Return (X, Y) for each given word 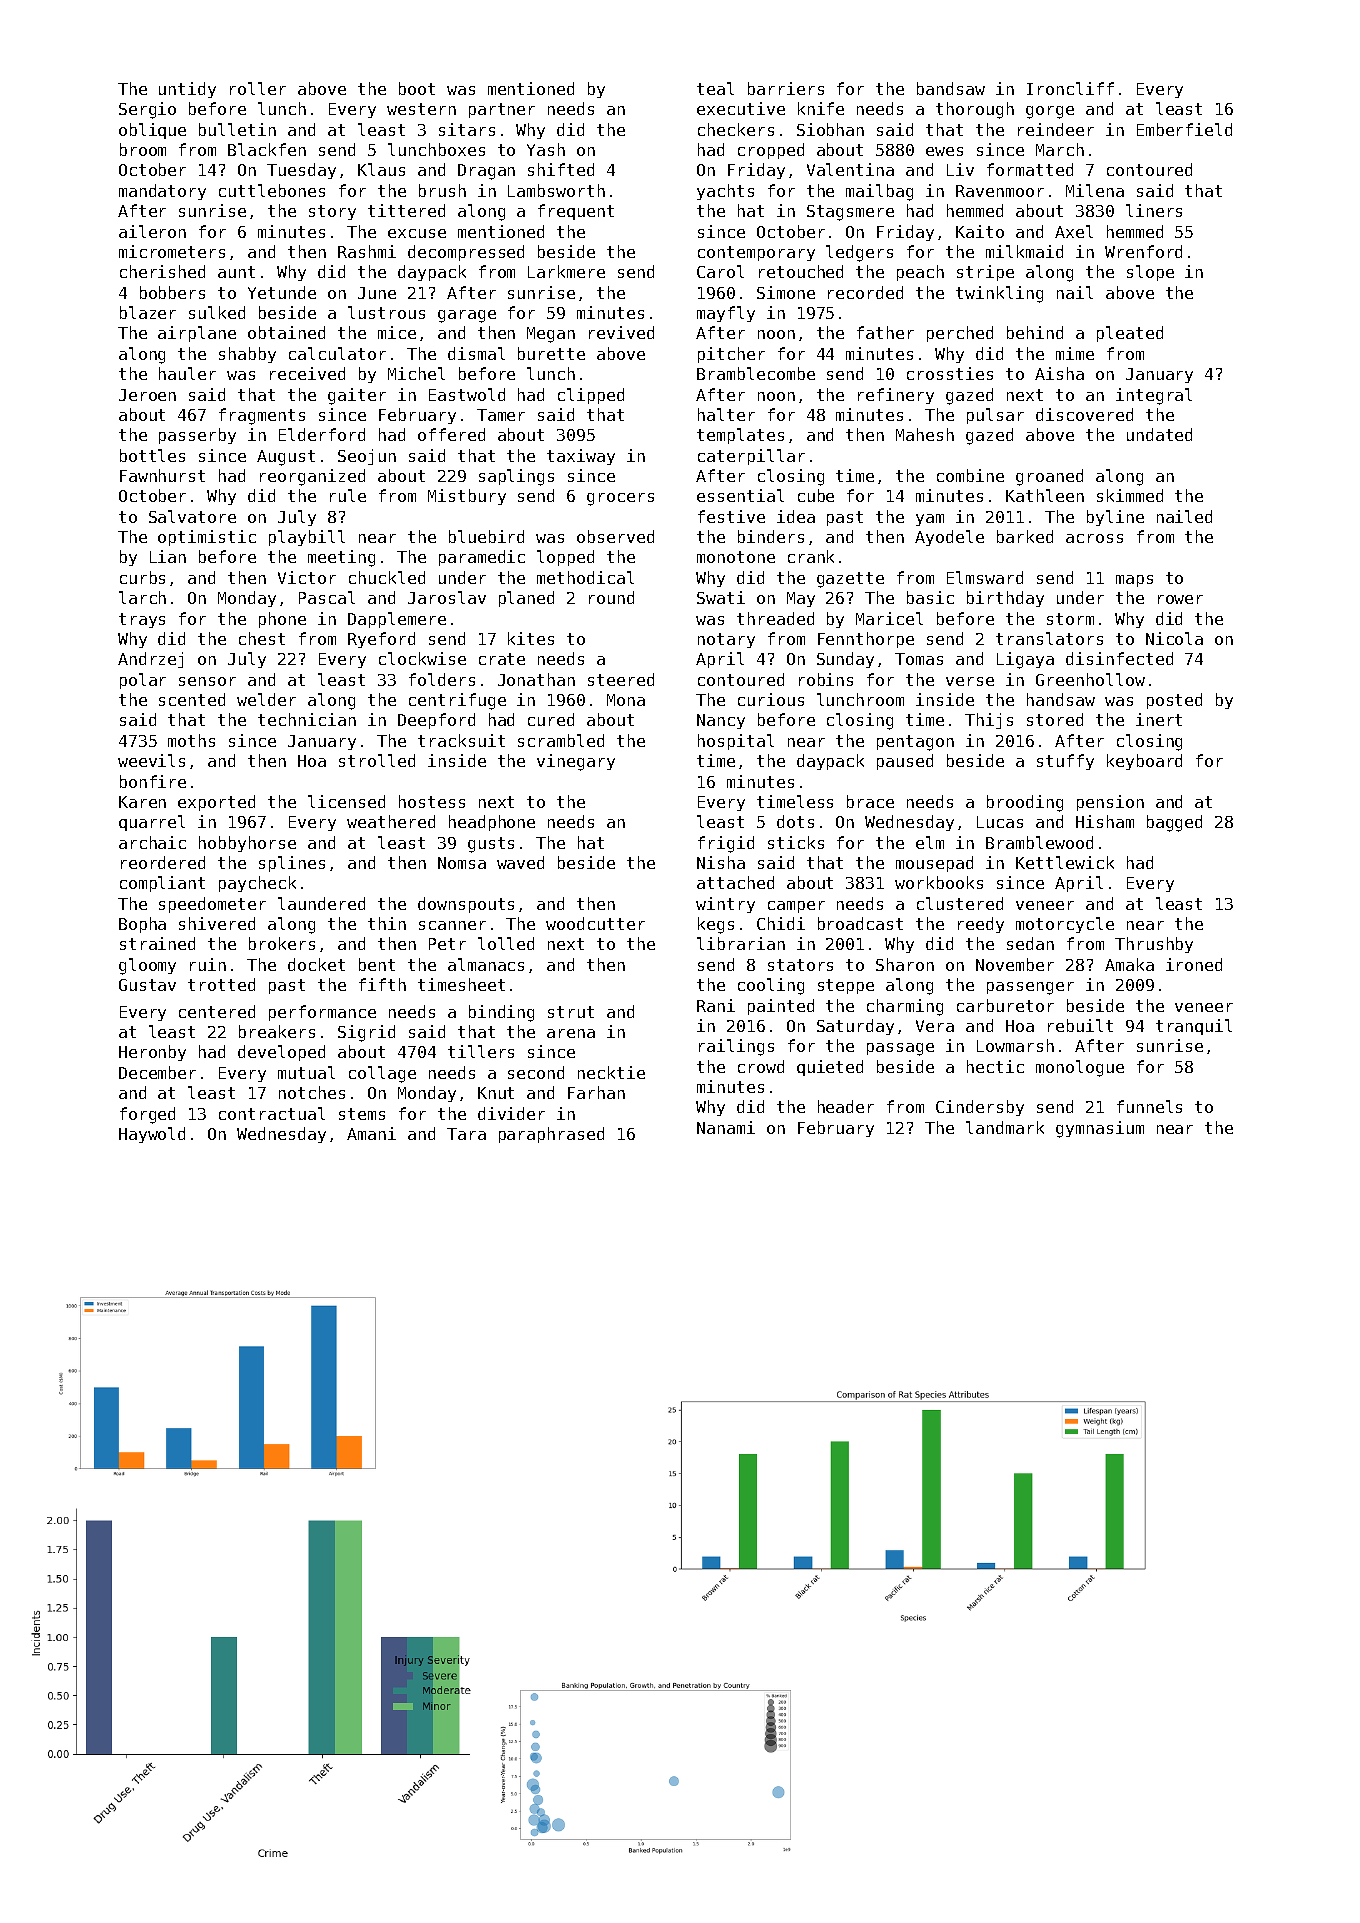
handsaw (1061, 699)
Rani (716, 1005)
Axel (1074, 231)
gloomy (147, 966)
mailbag (879, 192)
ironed (1194, 964)
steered (621, 679)
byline (1115, 518)
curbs (142, 577)
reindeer (1056, 129)
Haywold (152, 1135)
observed (615, 536)
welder (266, 699)
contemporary (756, 253)
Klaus (381, 169)
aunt (236, 272)
